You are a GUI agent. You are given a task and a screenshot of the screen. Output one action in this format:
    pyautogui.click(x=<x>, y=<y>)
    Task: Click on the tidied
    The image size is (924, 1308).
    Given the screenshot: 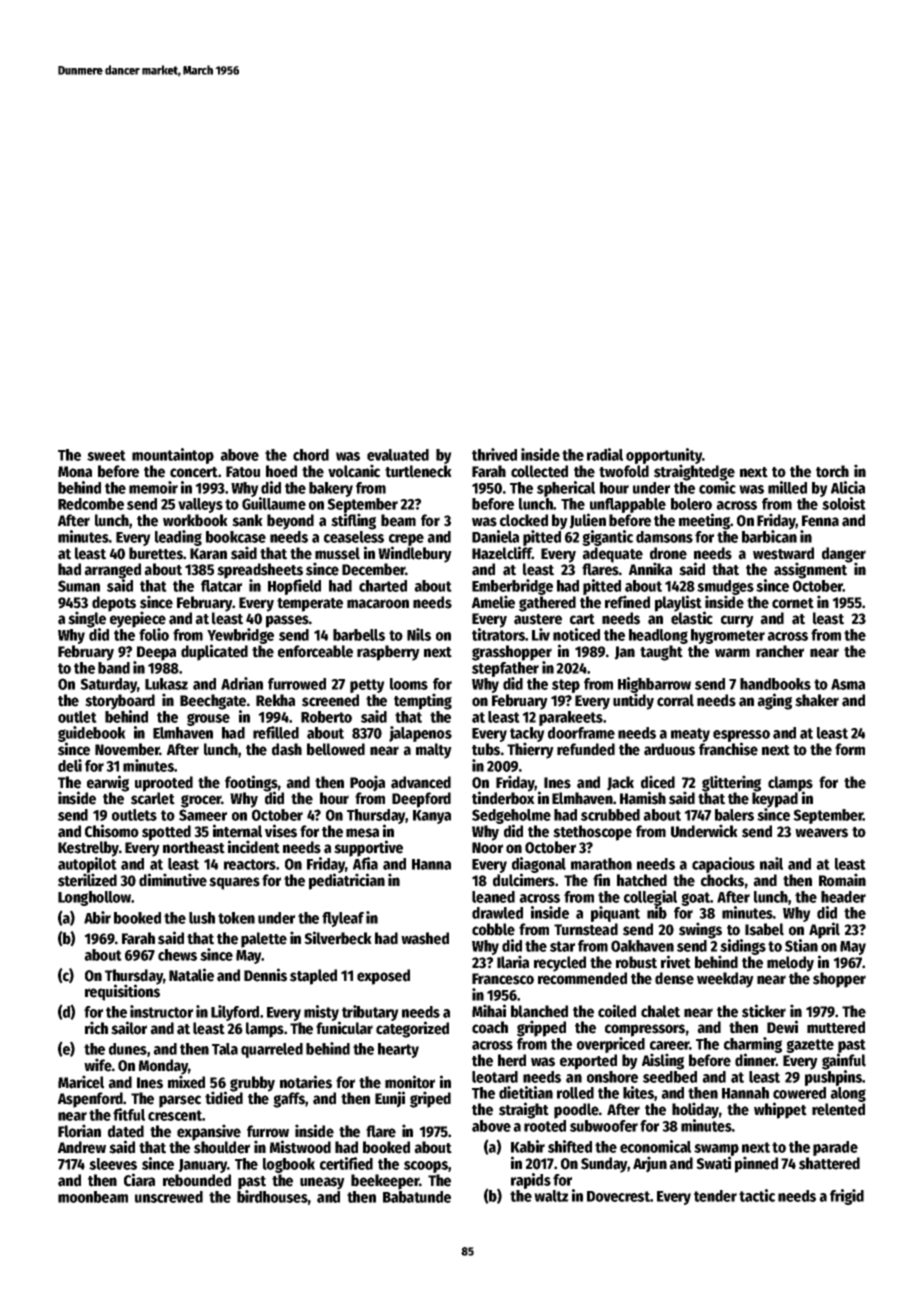 What is the action you would take?
    pyautogui.click(x=224, y=1098)
